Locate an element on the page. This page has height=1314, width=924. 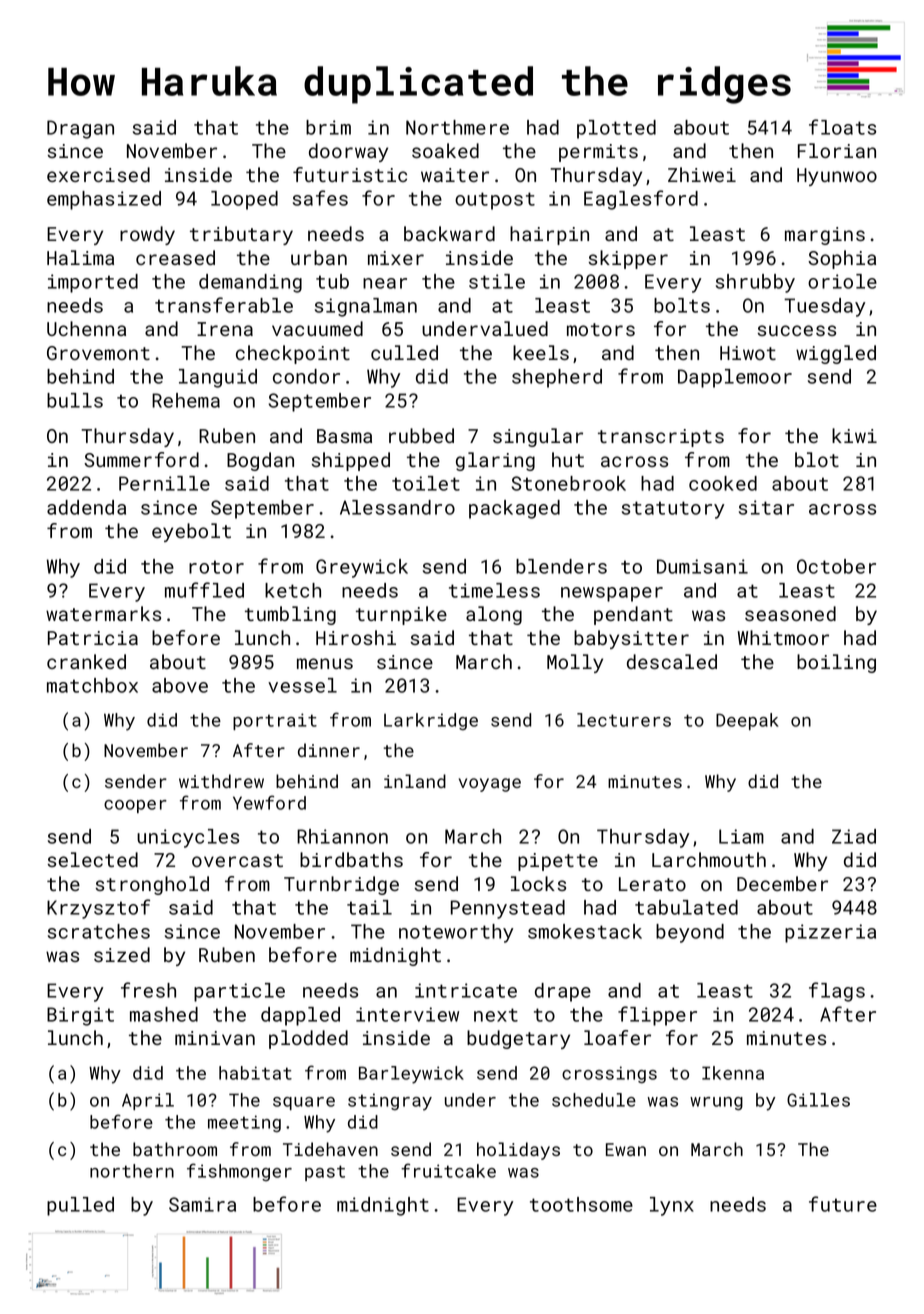
doorway is located at coordinates (348, 152).
